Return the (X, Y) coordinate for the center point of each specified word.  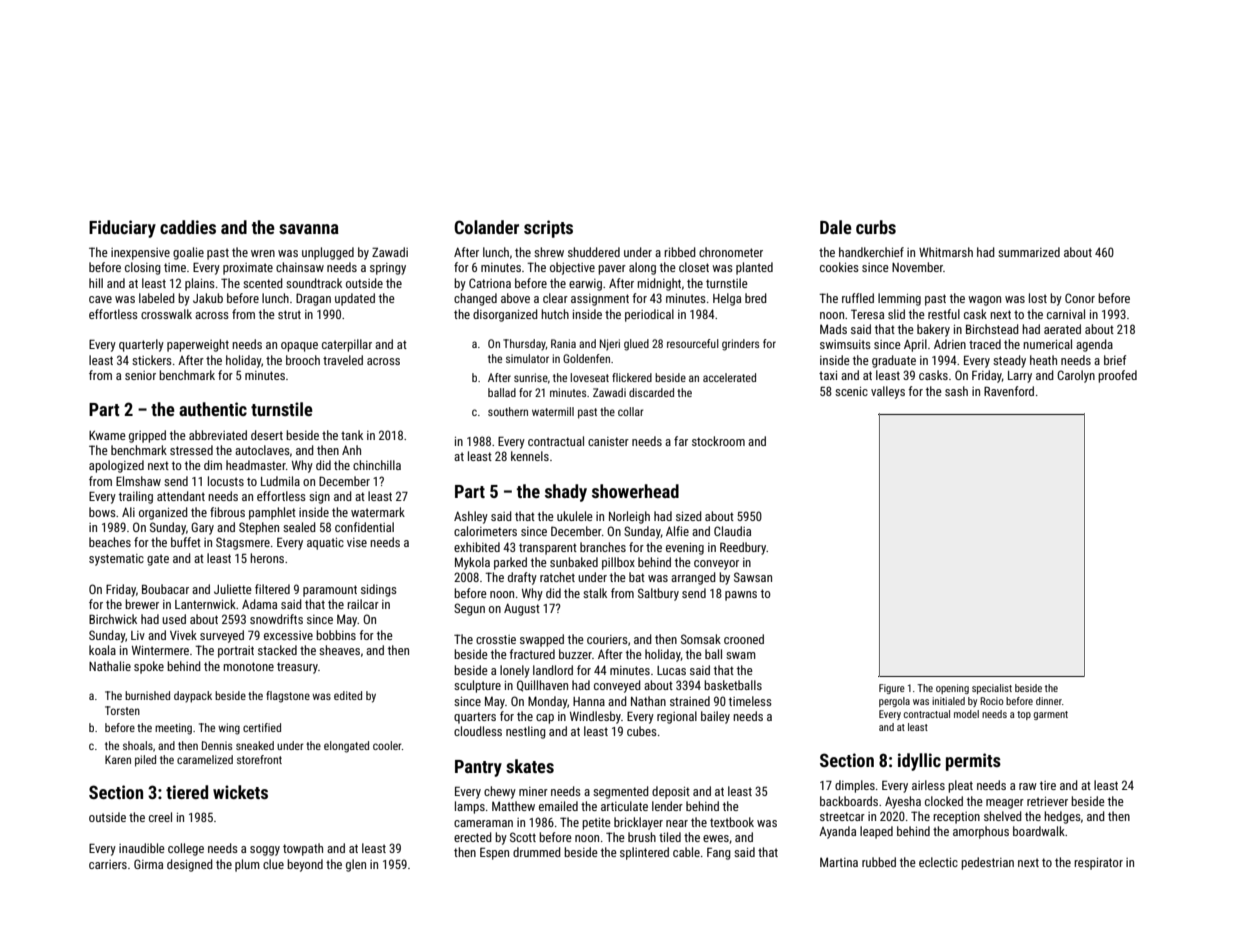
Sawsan (753, 577)
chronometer (731, 252)
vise (357, 542)
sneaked (255, 745)
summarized (1029, 252)
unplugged (328, 253)
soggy (265, 851)
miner (533, 791)
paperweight (198, 345)
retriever (1047, 801)
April (915, 345)
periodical (649, 315)
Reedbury (743, 548)
